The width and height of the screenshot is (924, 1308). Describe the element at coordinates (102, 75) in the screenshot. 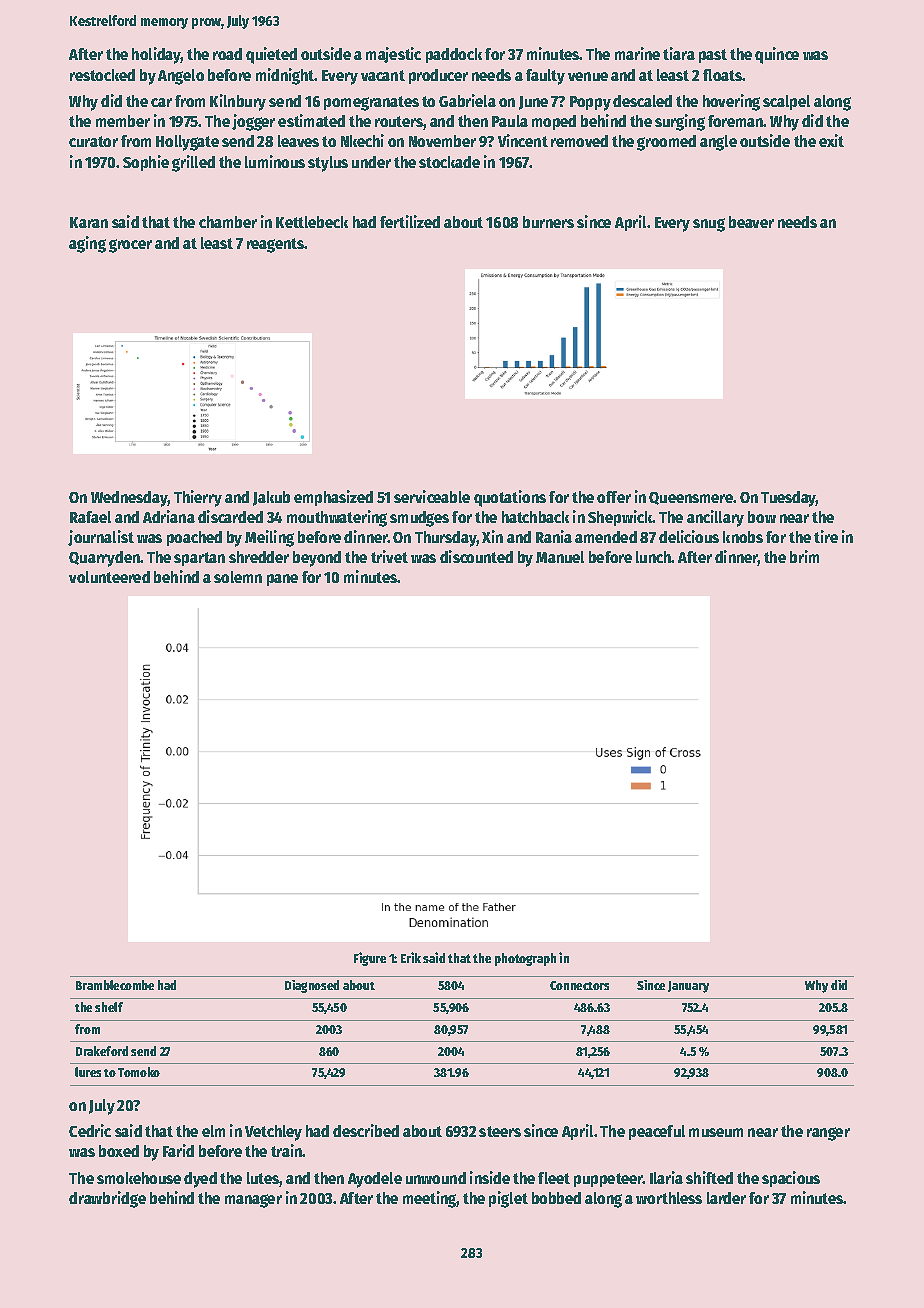

I see `restocked` at that location.
